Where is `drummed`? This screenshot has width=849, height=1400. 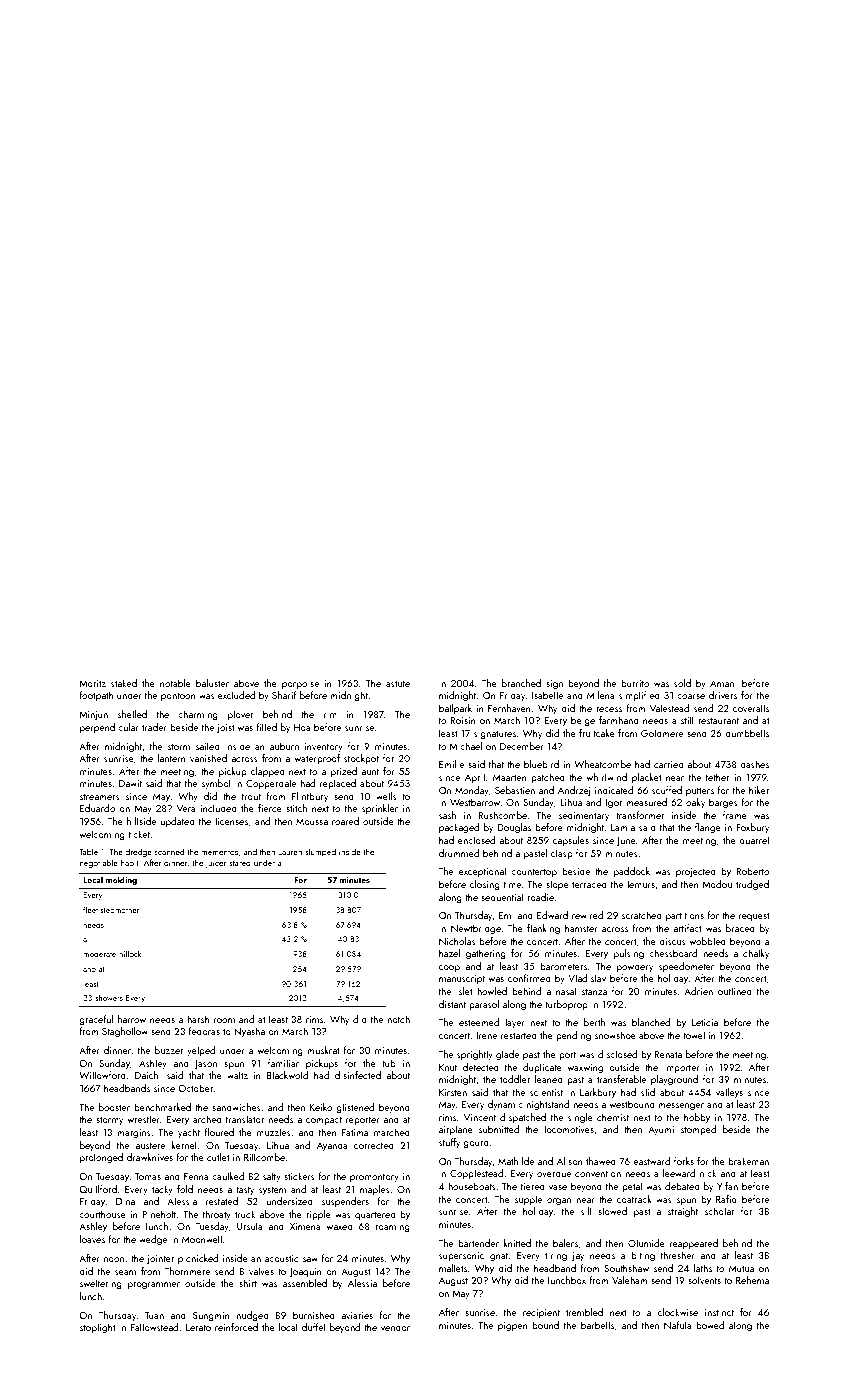 drummed is located at coordinates (459, 853).
